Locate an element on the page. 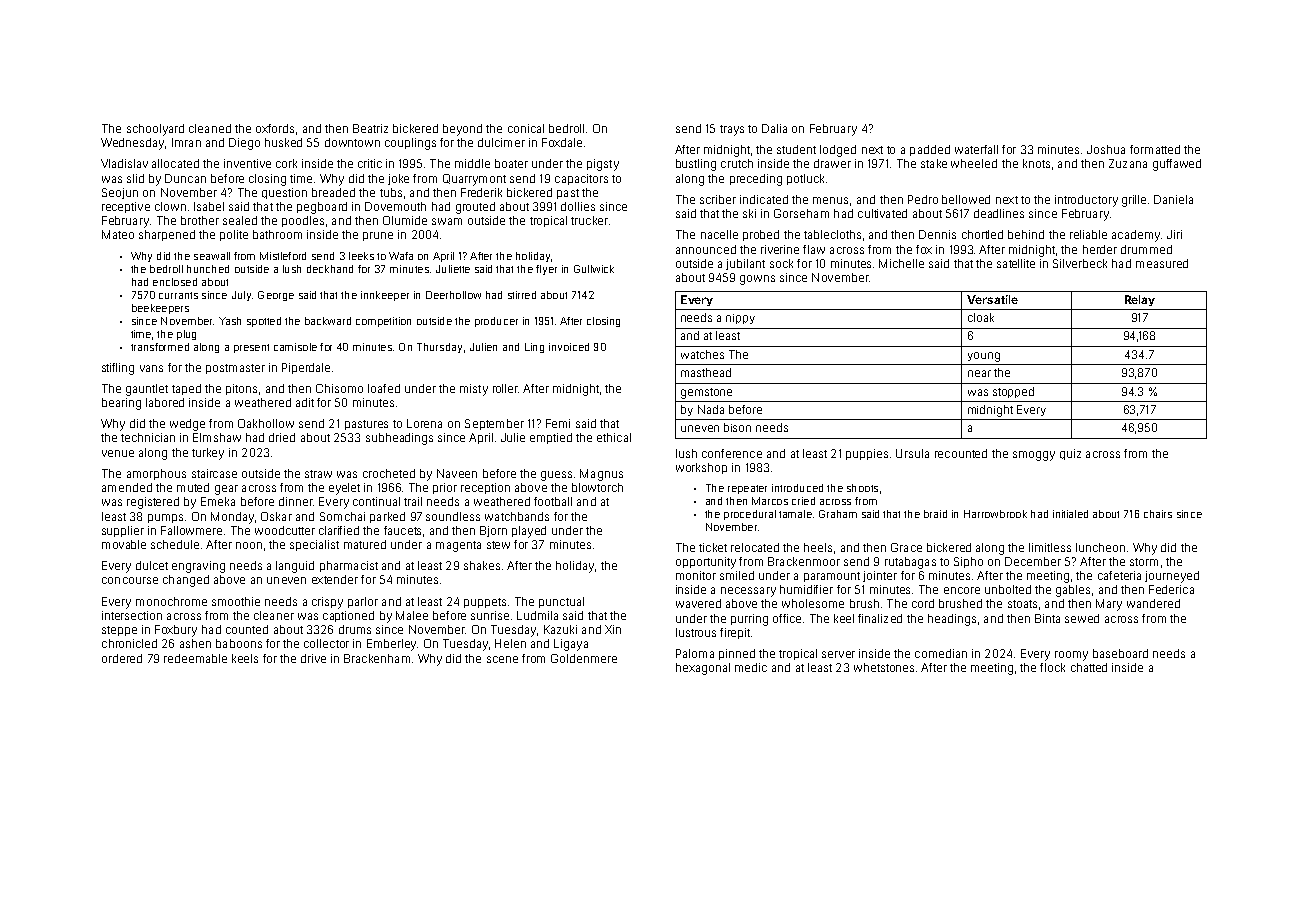 Image resolution: width=1308 pixels, height=924 pixels. Dalia is located at coordinates (774, 128).
